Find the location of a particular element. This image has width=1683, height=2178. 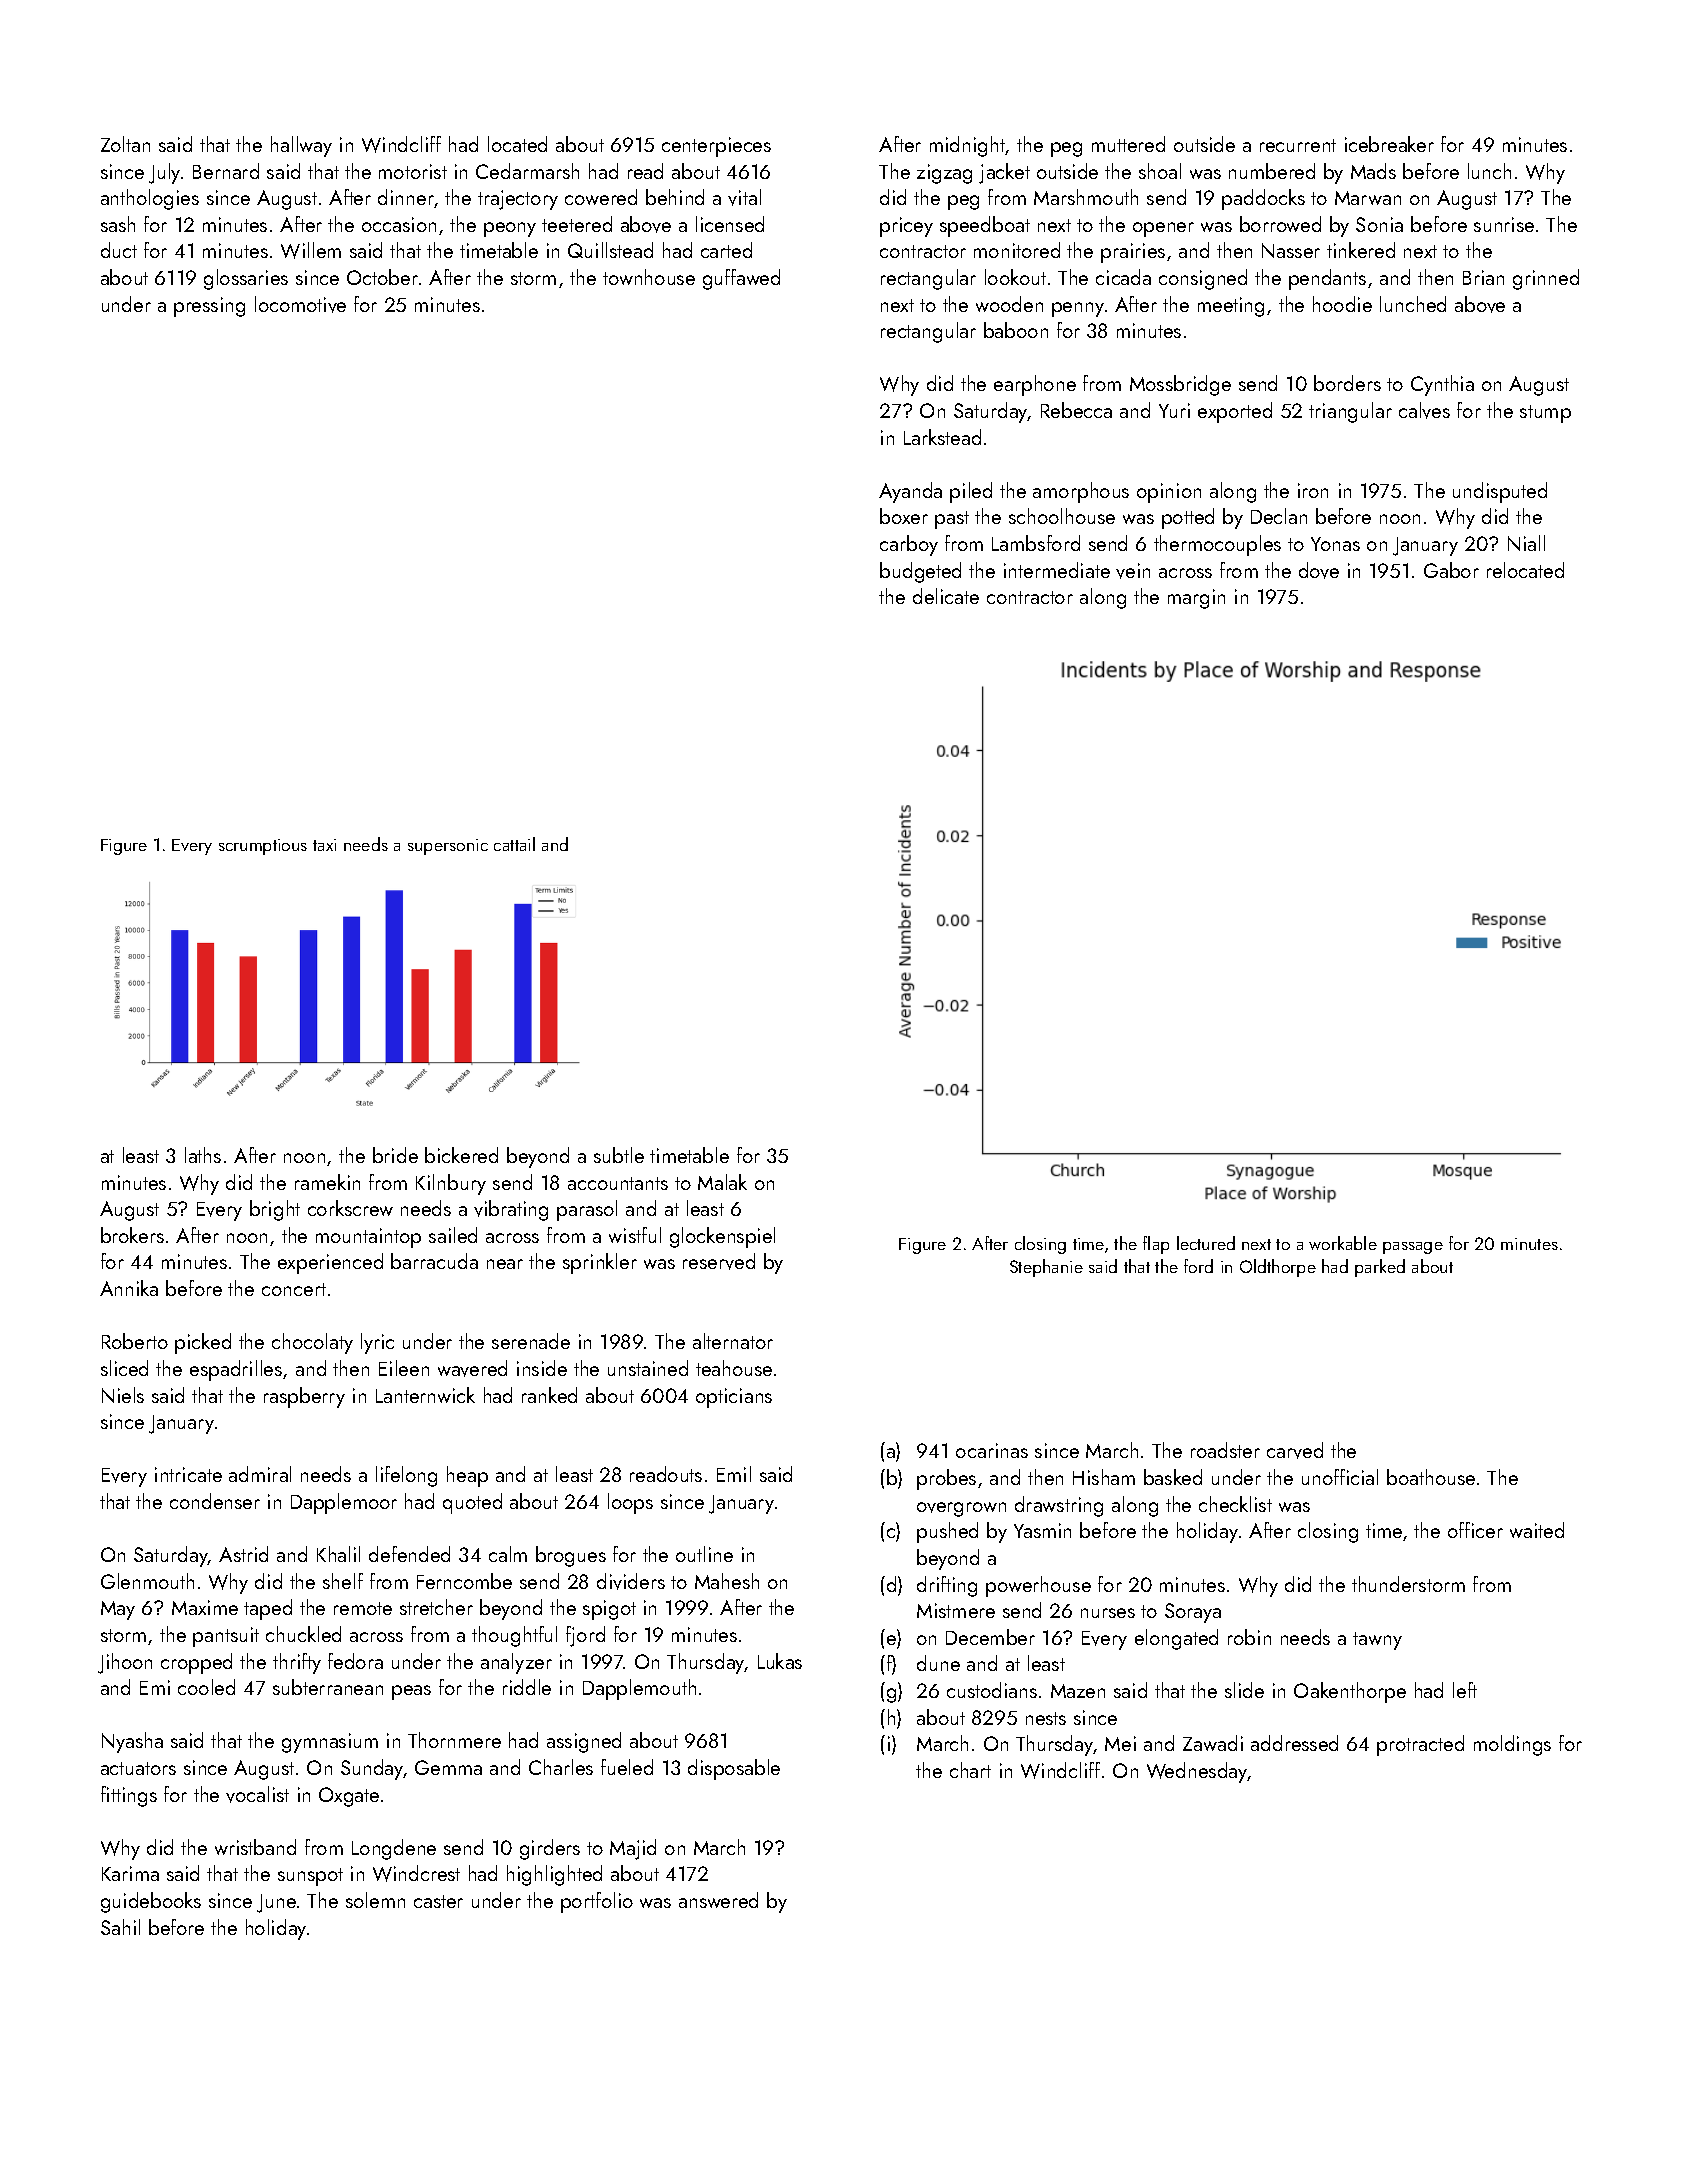

scrumptious is located at coordinates (263, 847).
